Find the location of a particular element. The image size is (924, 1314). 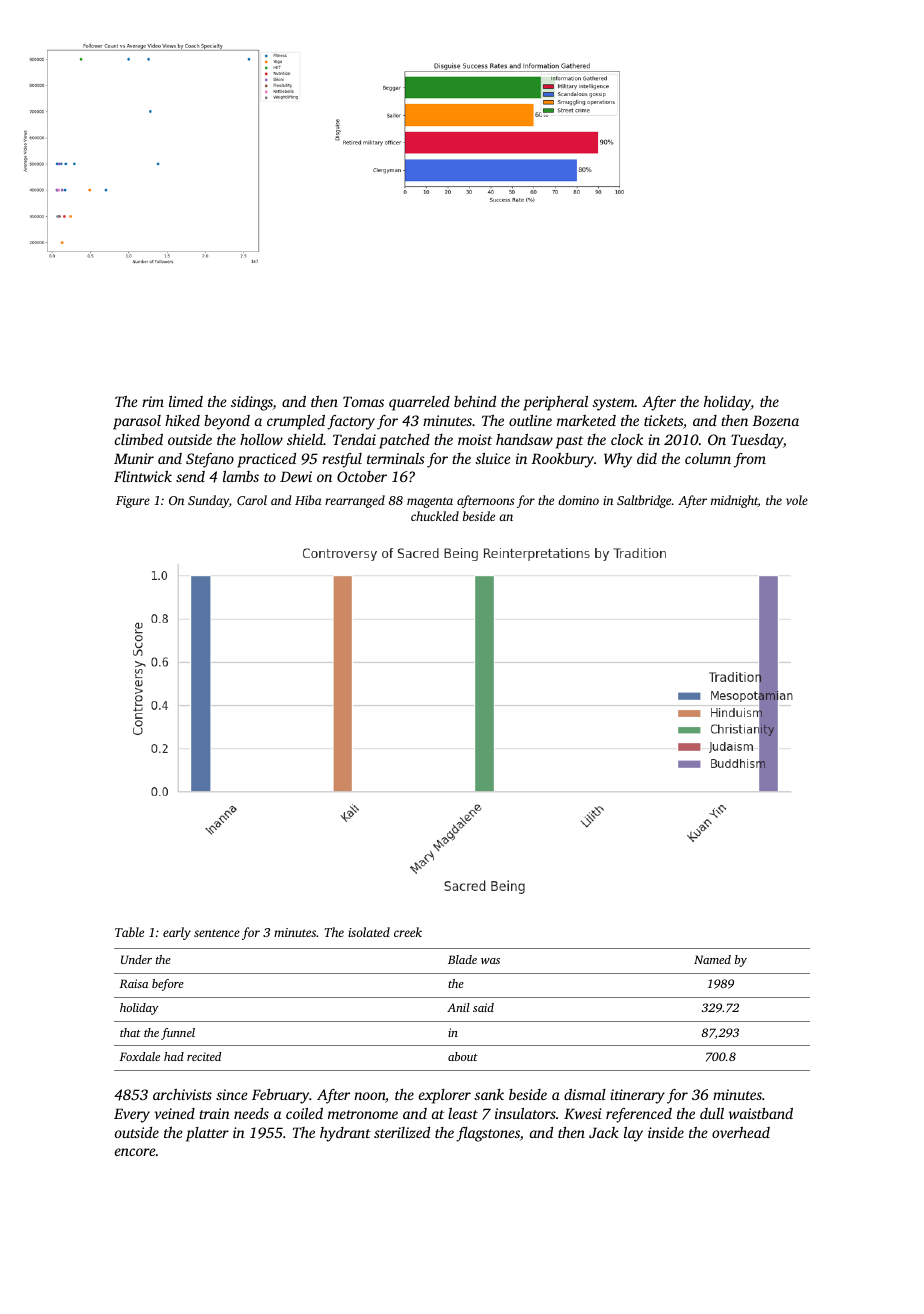

Blade is located at coordinates (462, 959).
